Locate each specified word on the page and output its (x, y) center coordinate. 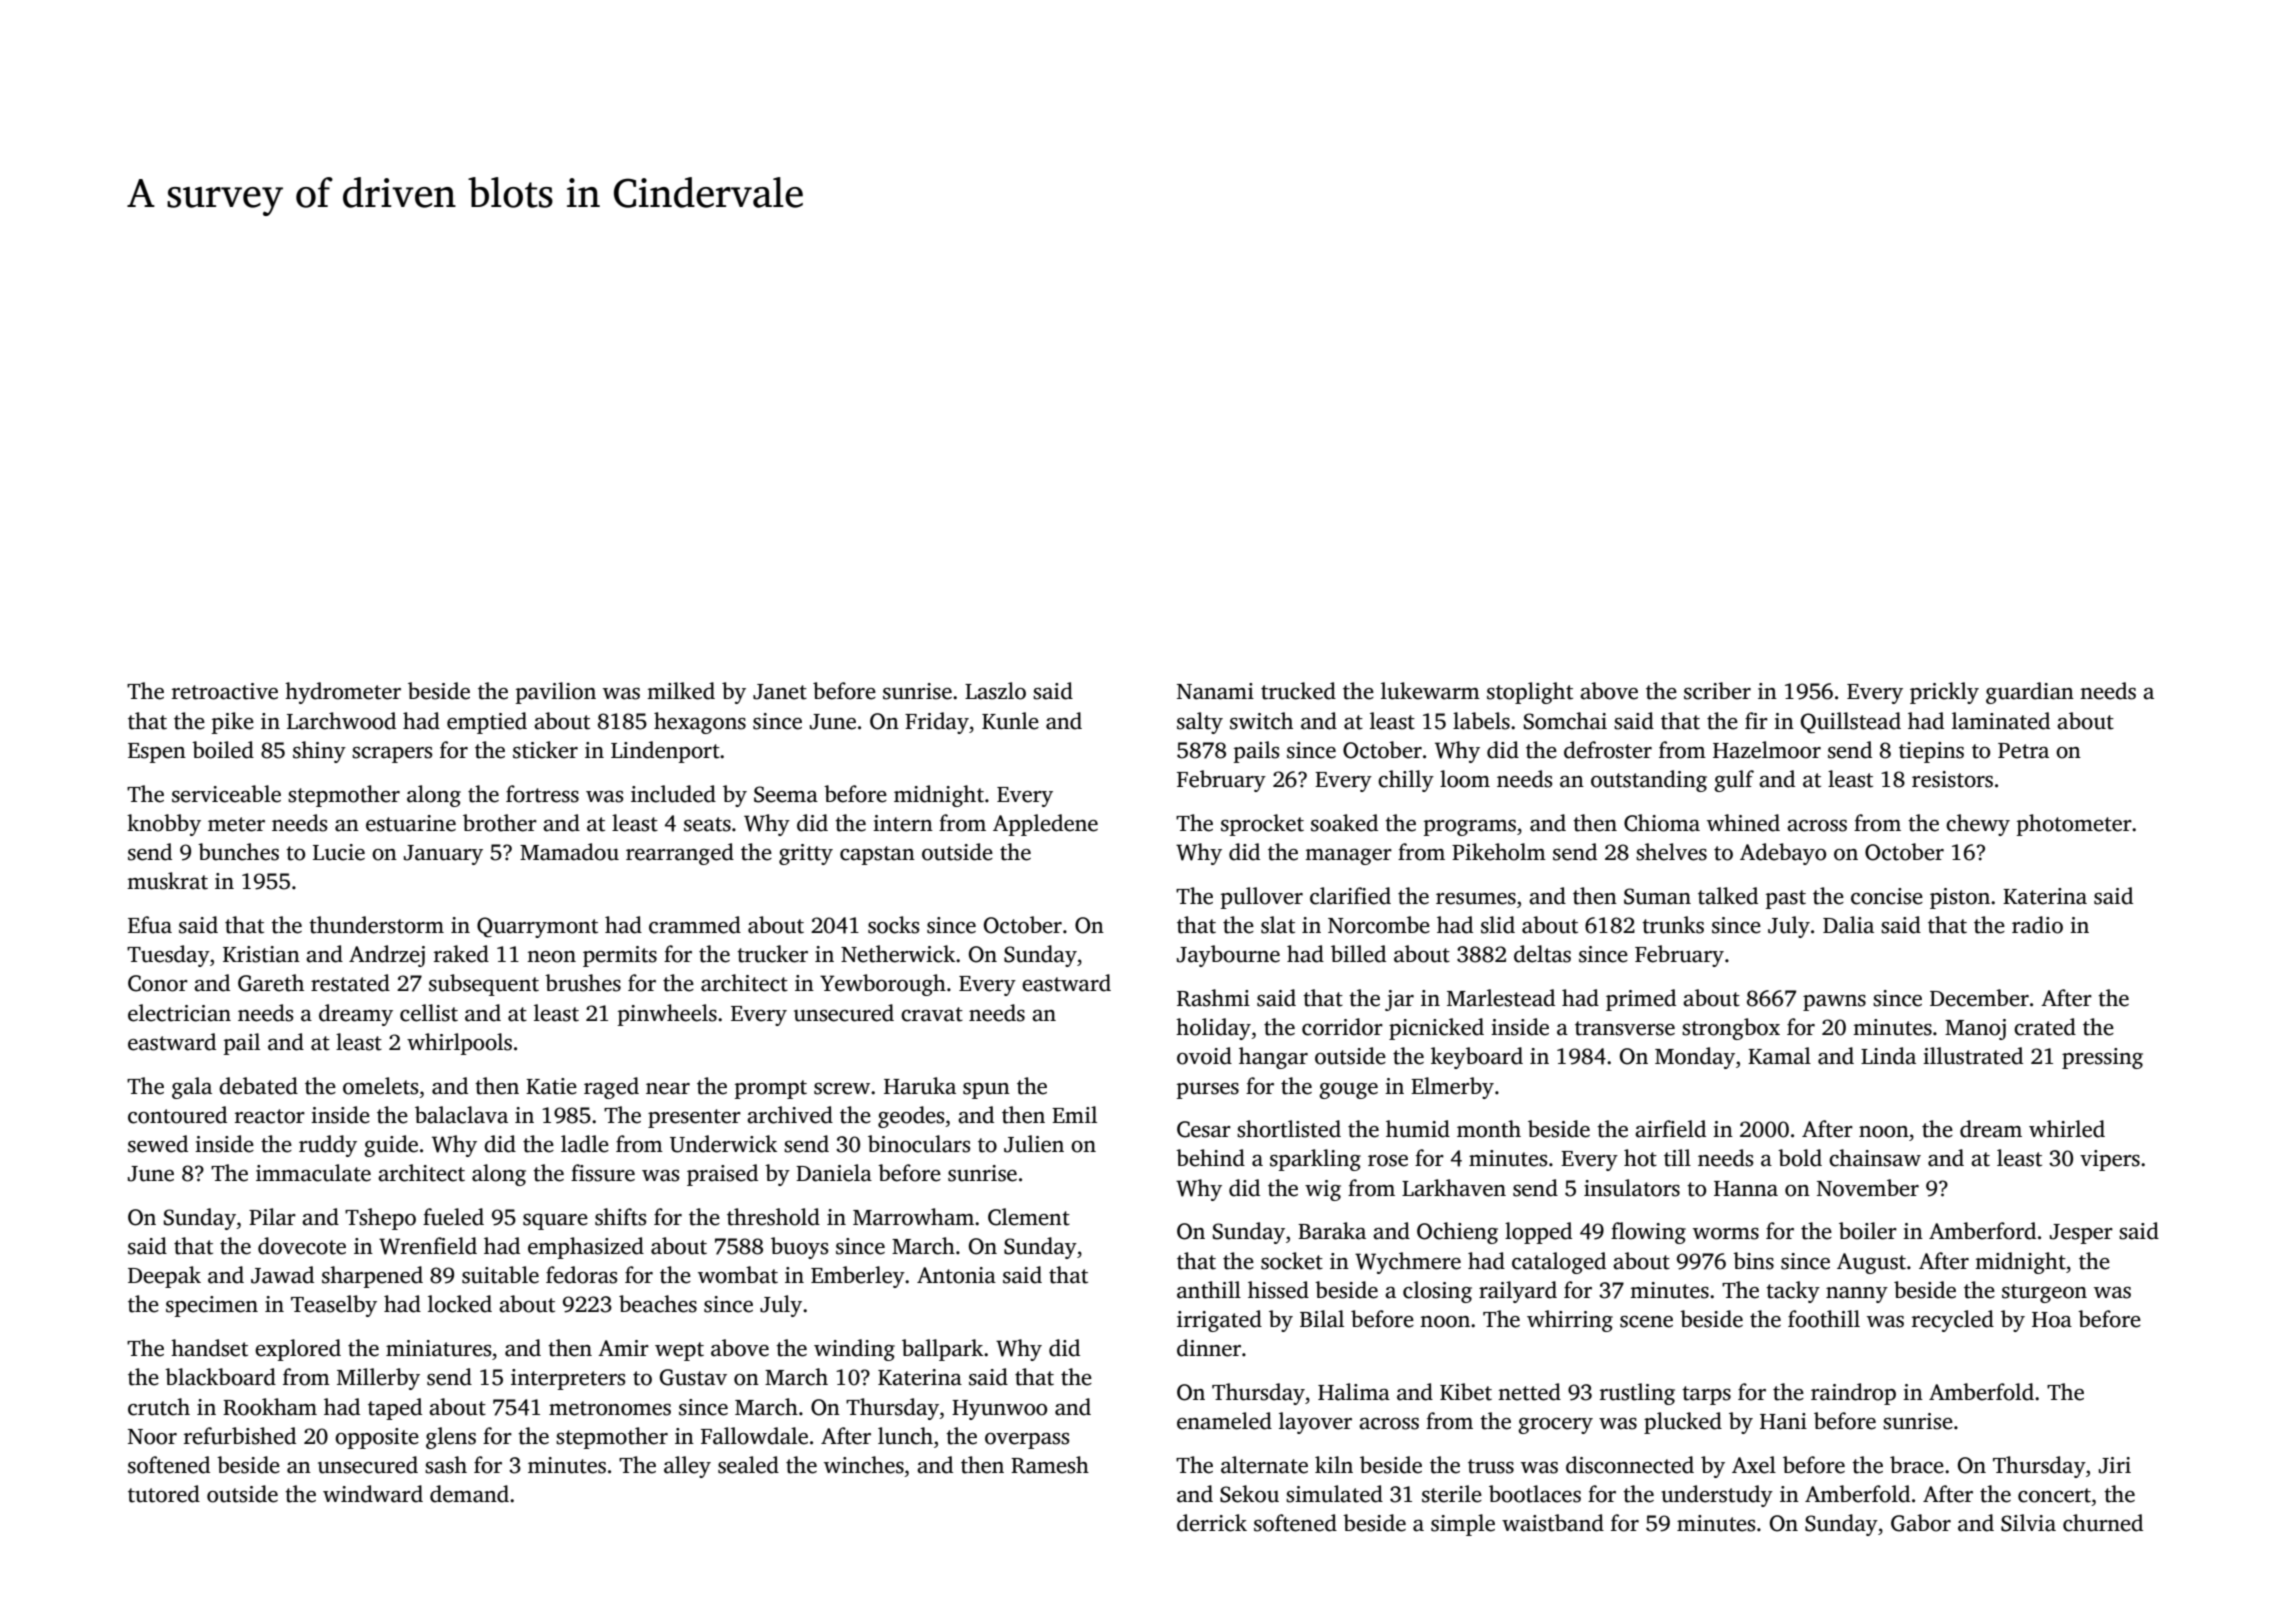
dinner (1209, 1348)
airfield (1670, 1129)
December (1979, 998)
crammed (695, 925)
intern (903, 823)
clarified (1350, 896)
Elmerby (1452, 1088)
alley (687, 1467)
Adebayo (1783, 854)
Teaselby (334, 1306)
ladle (585, 1144)
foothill (1824, 1319)
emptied (487, 723)
